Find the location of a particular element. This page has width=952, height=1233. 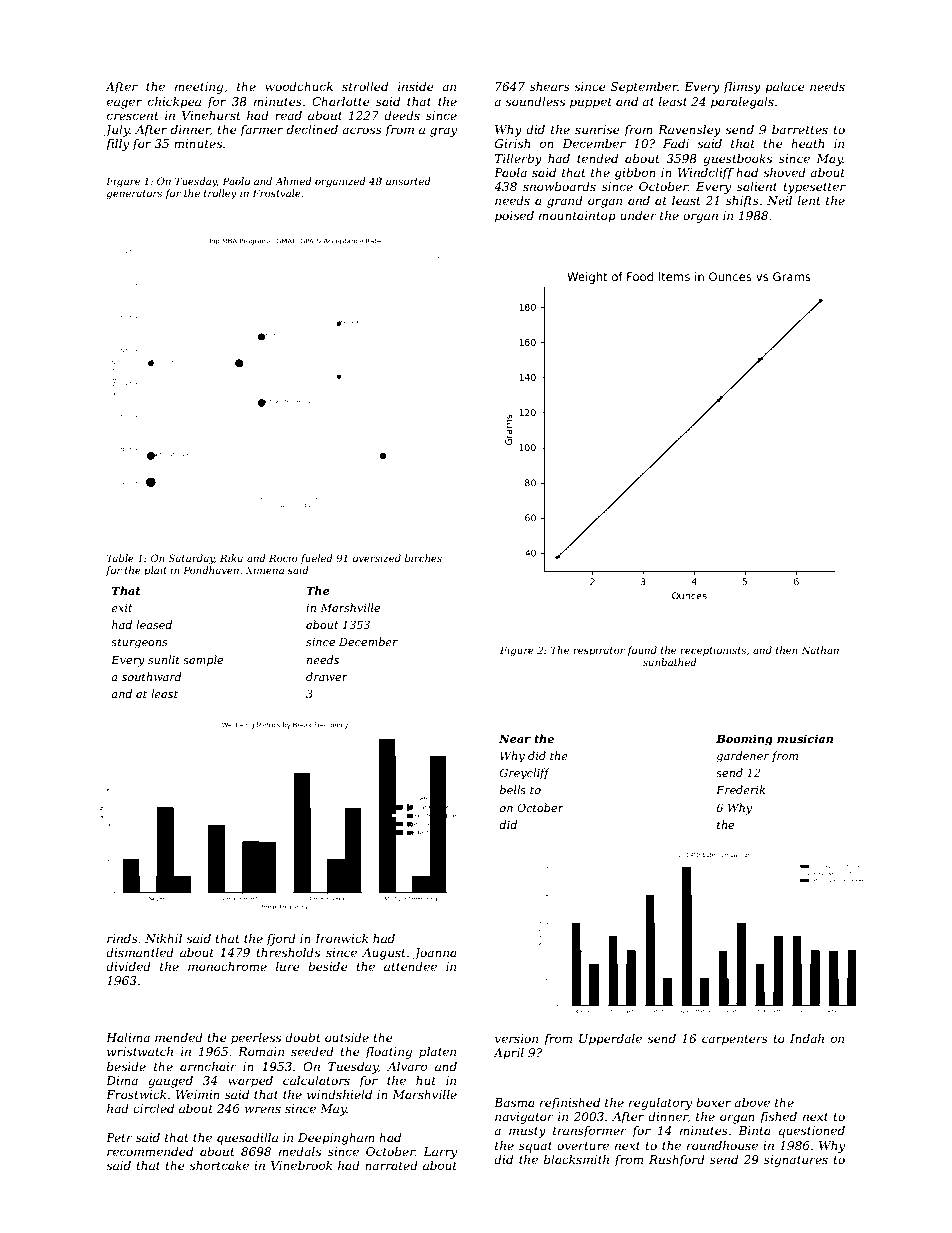

blacksmith is located at coordinates (576, 1159).
